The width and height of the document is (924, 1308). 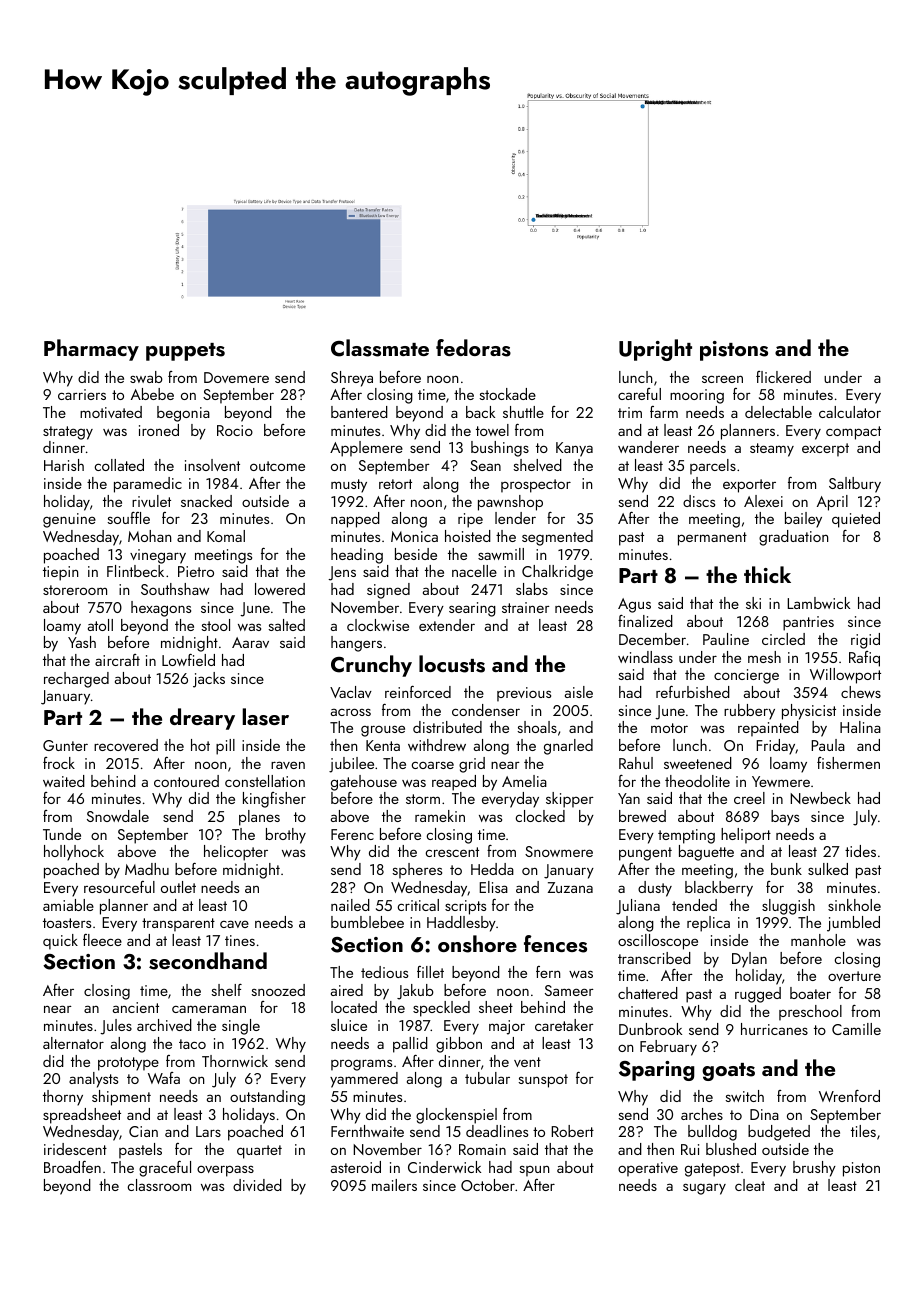 What do you see at coordinates (750, 1185) in the document?
I see `cleat` at bounding box center [750, 1185].
